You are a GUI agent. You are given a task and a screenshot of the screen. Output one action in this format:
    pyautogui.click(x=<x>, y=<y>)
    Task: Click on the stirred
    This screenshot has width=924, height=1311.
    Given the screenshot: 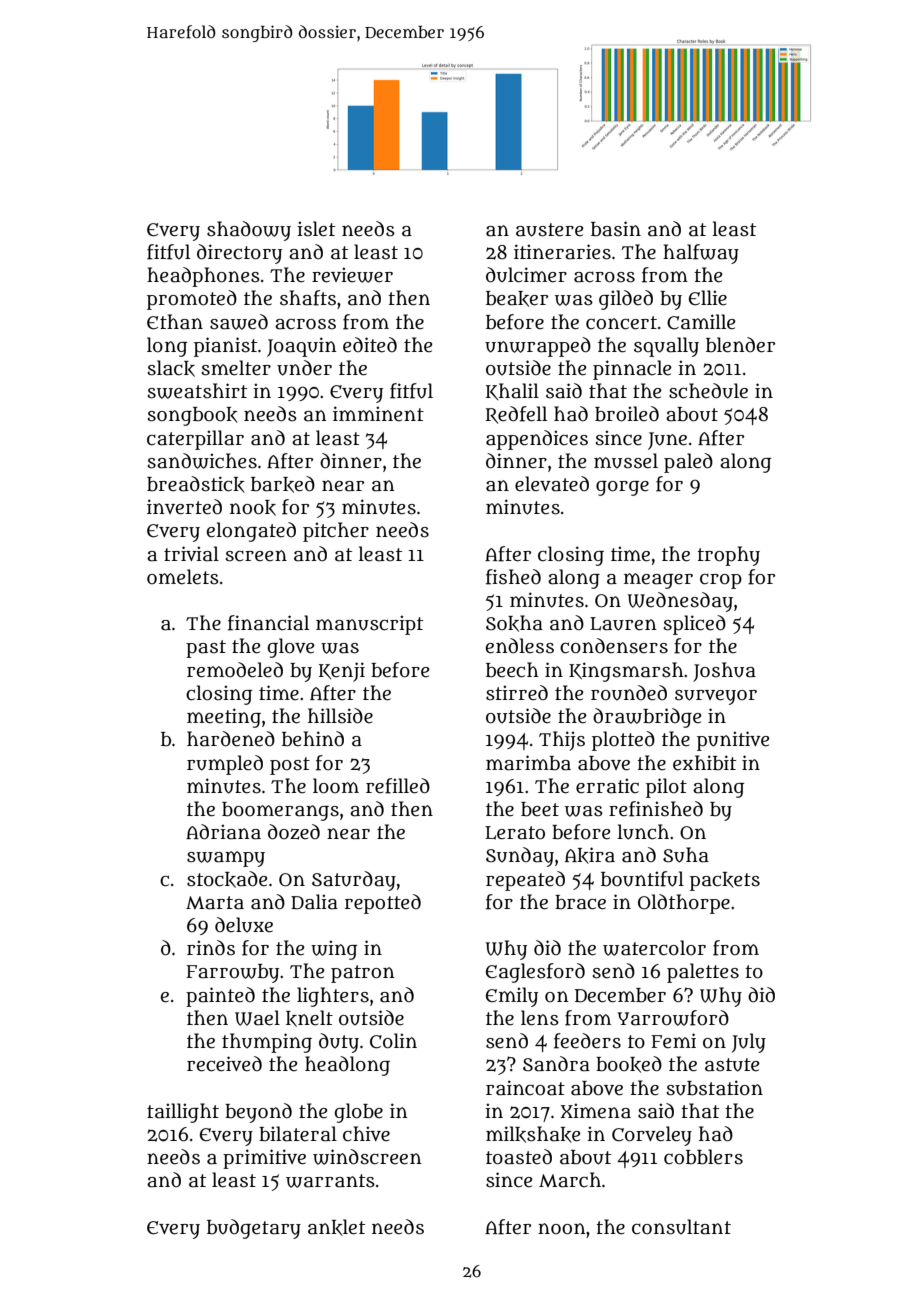 What is the action you would take?
    pyautogui.click(x=517, y=693)
